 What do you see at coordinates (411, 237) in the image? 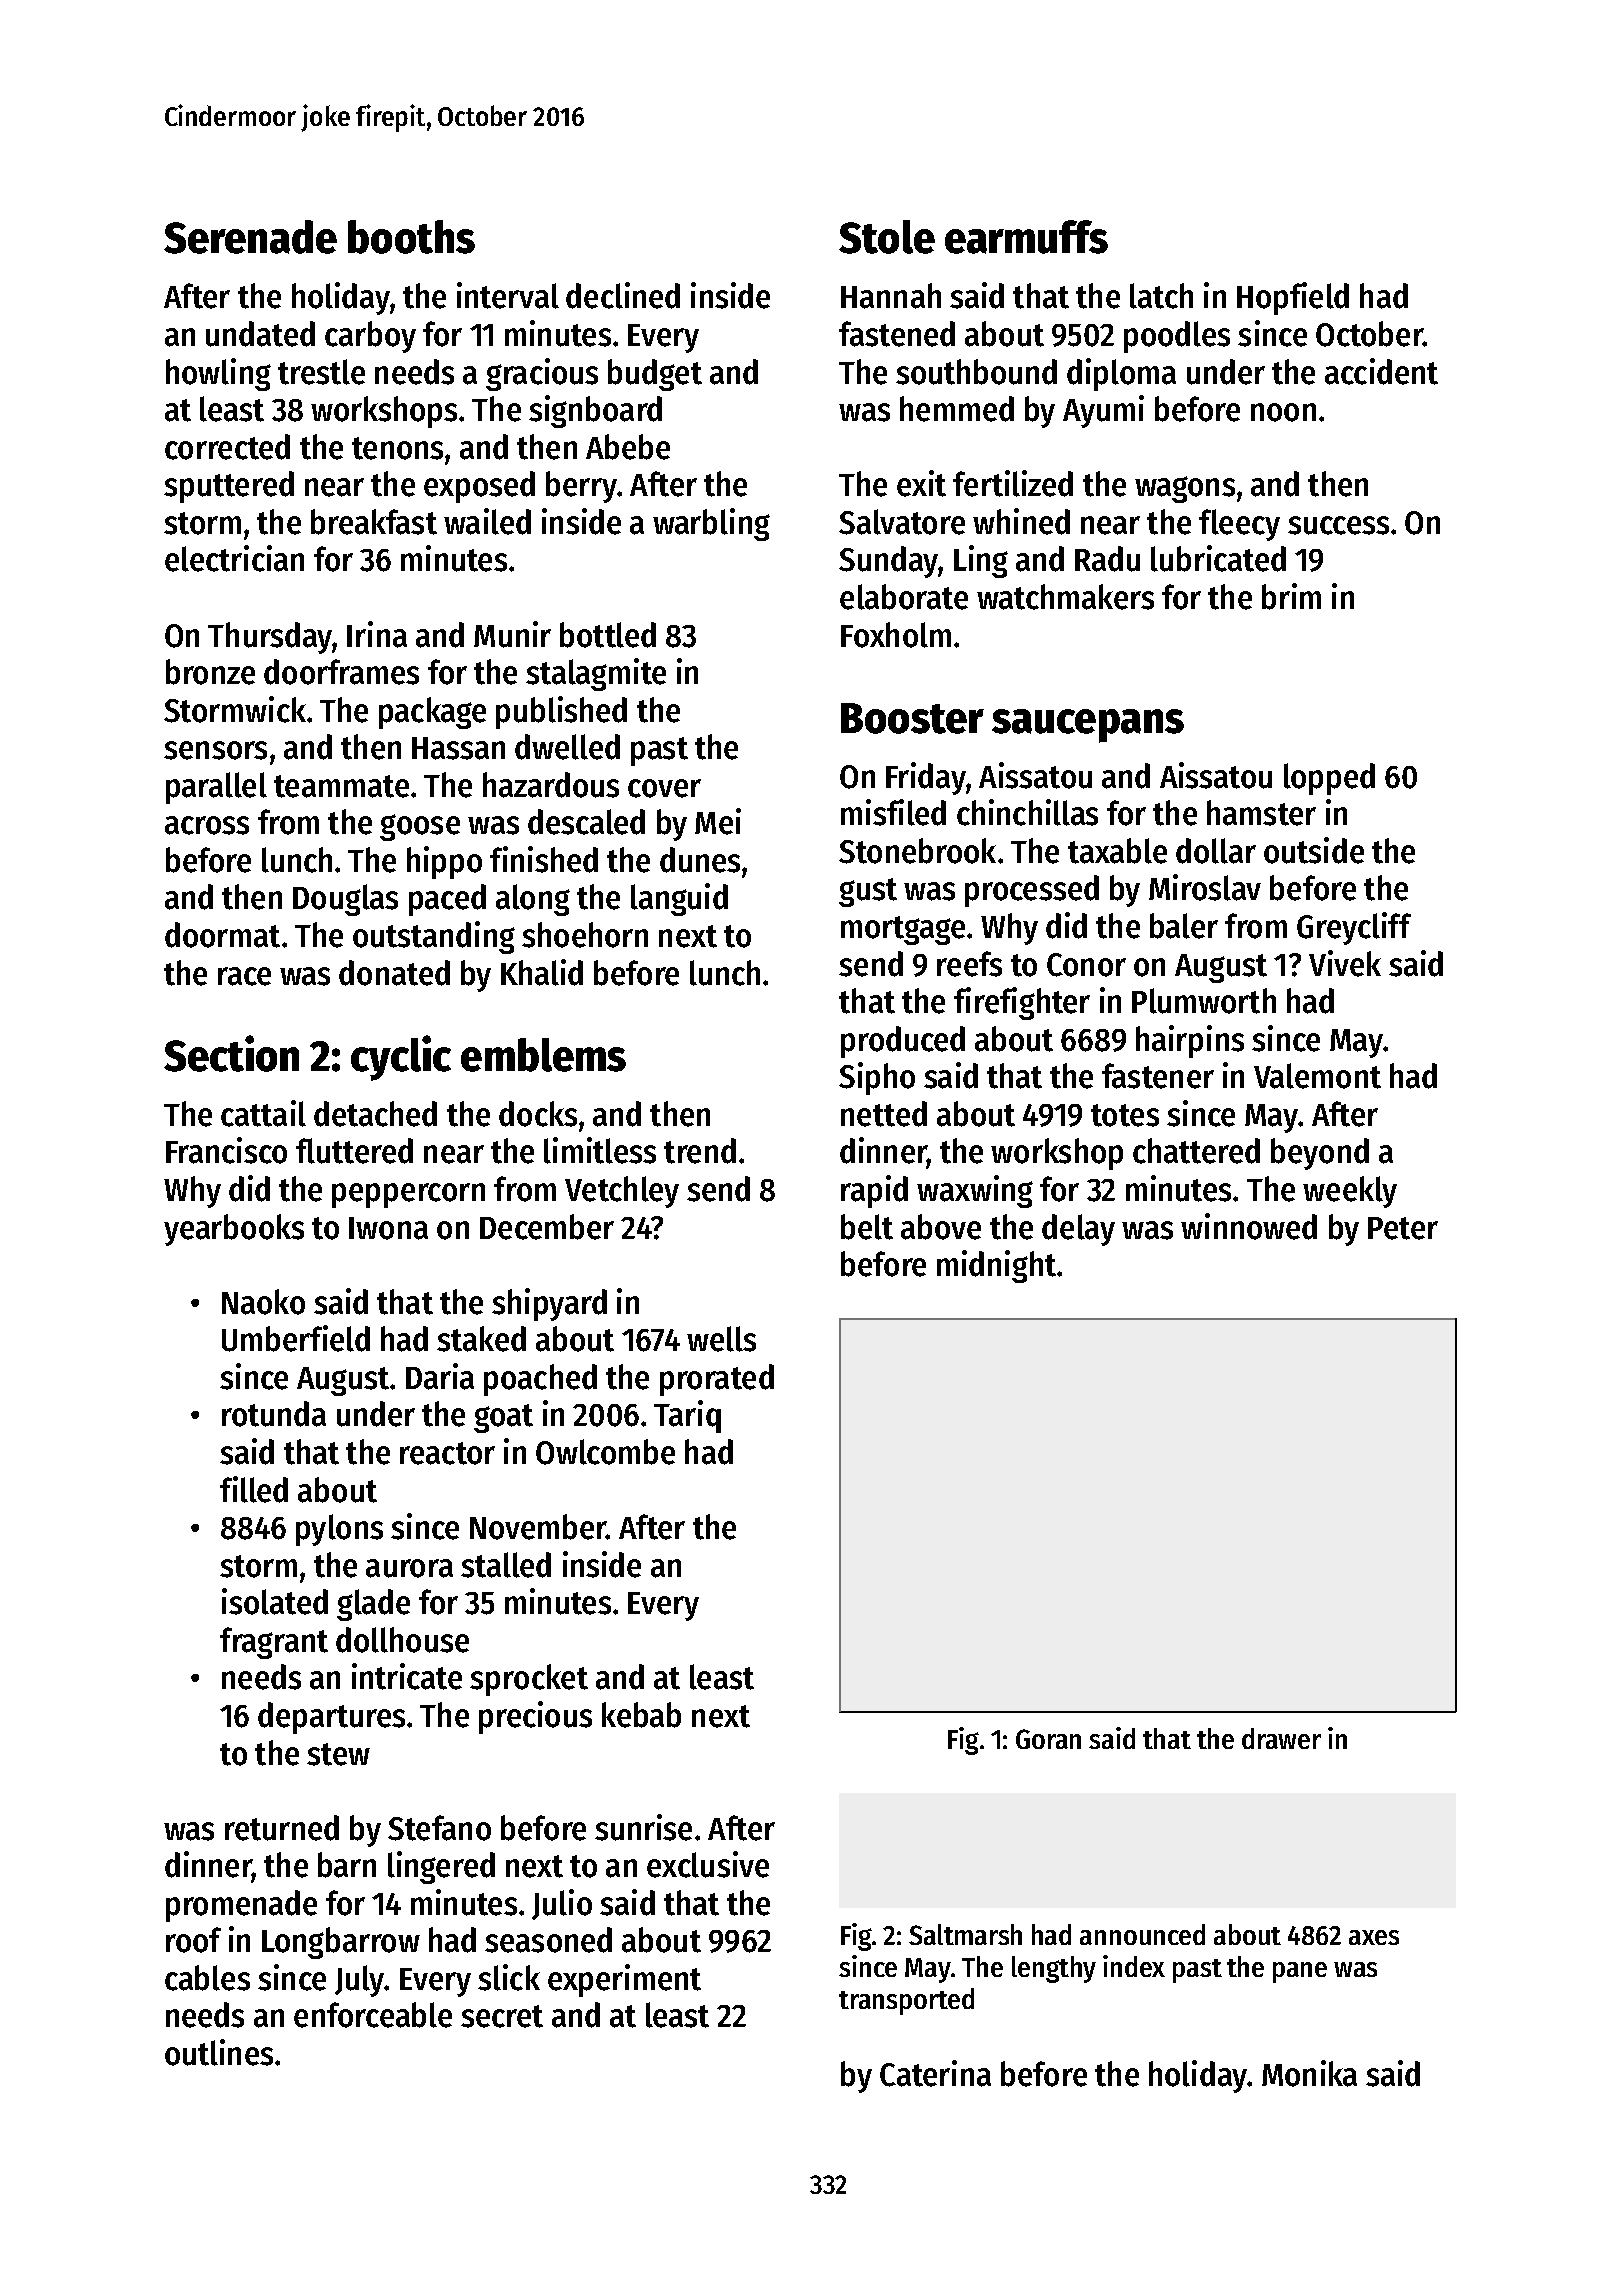
I see `booths` at bounding box center [411, 237].
